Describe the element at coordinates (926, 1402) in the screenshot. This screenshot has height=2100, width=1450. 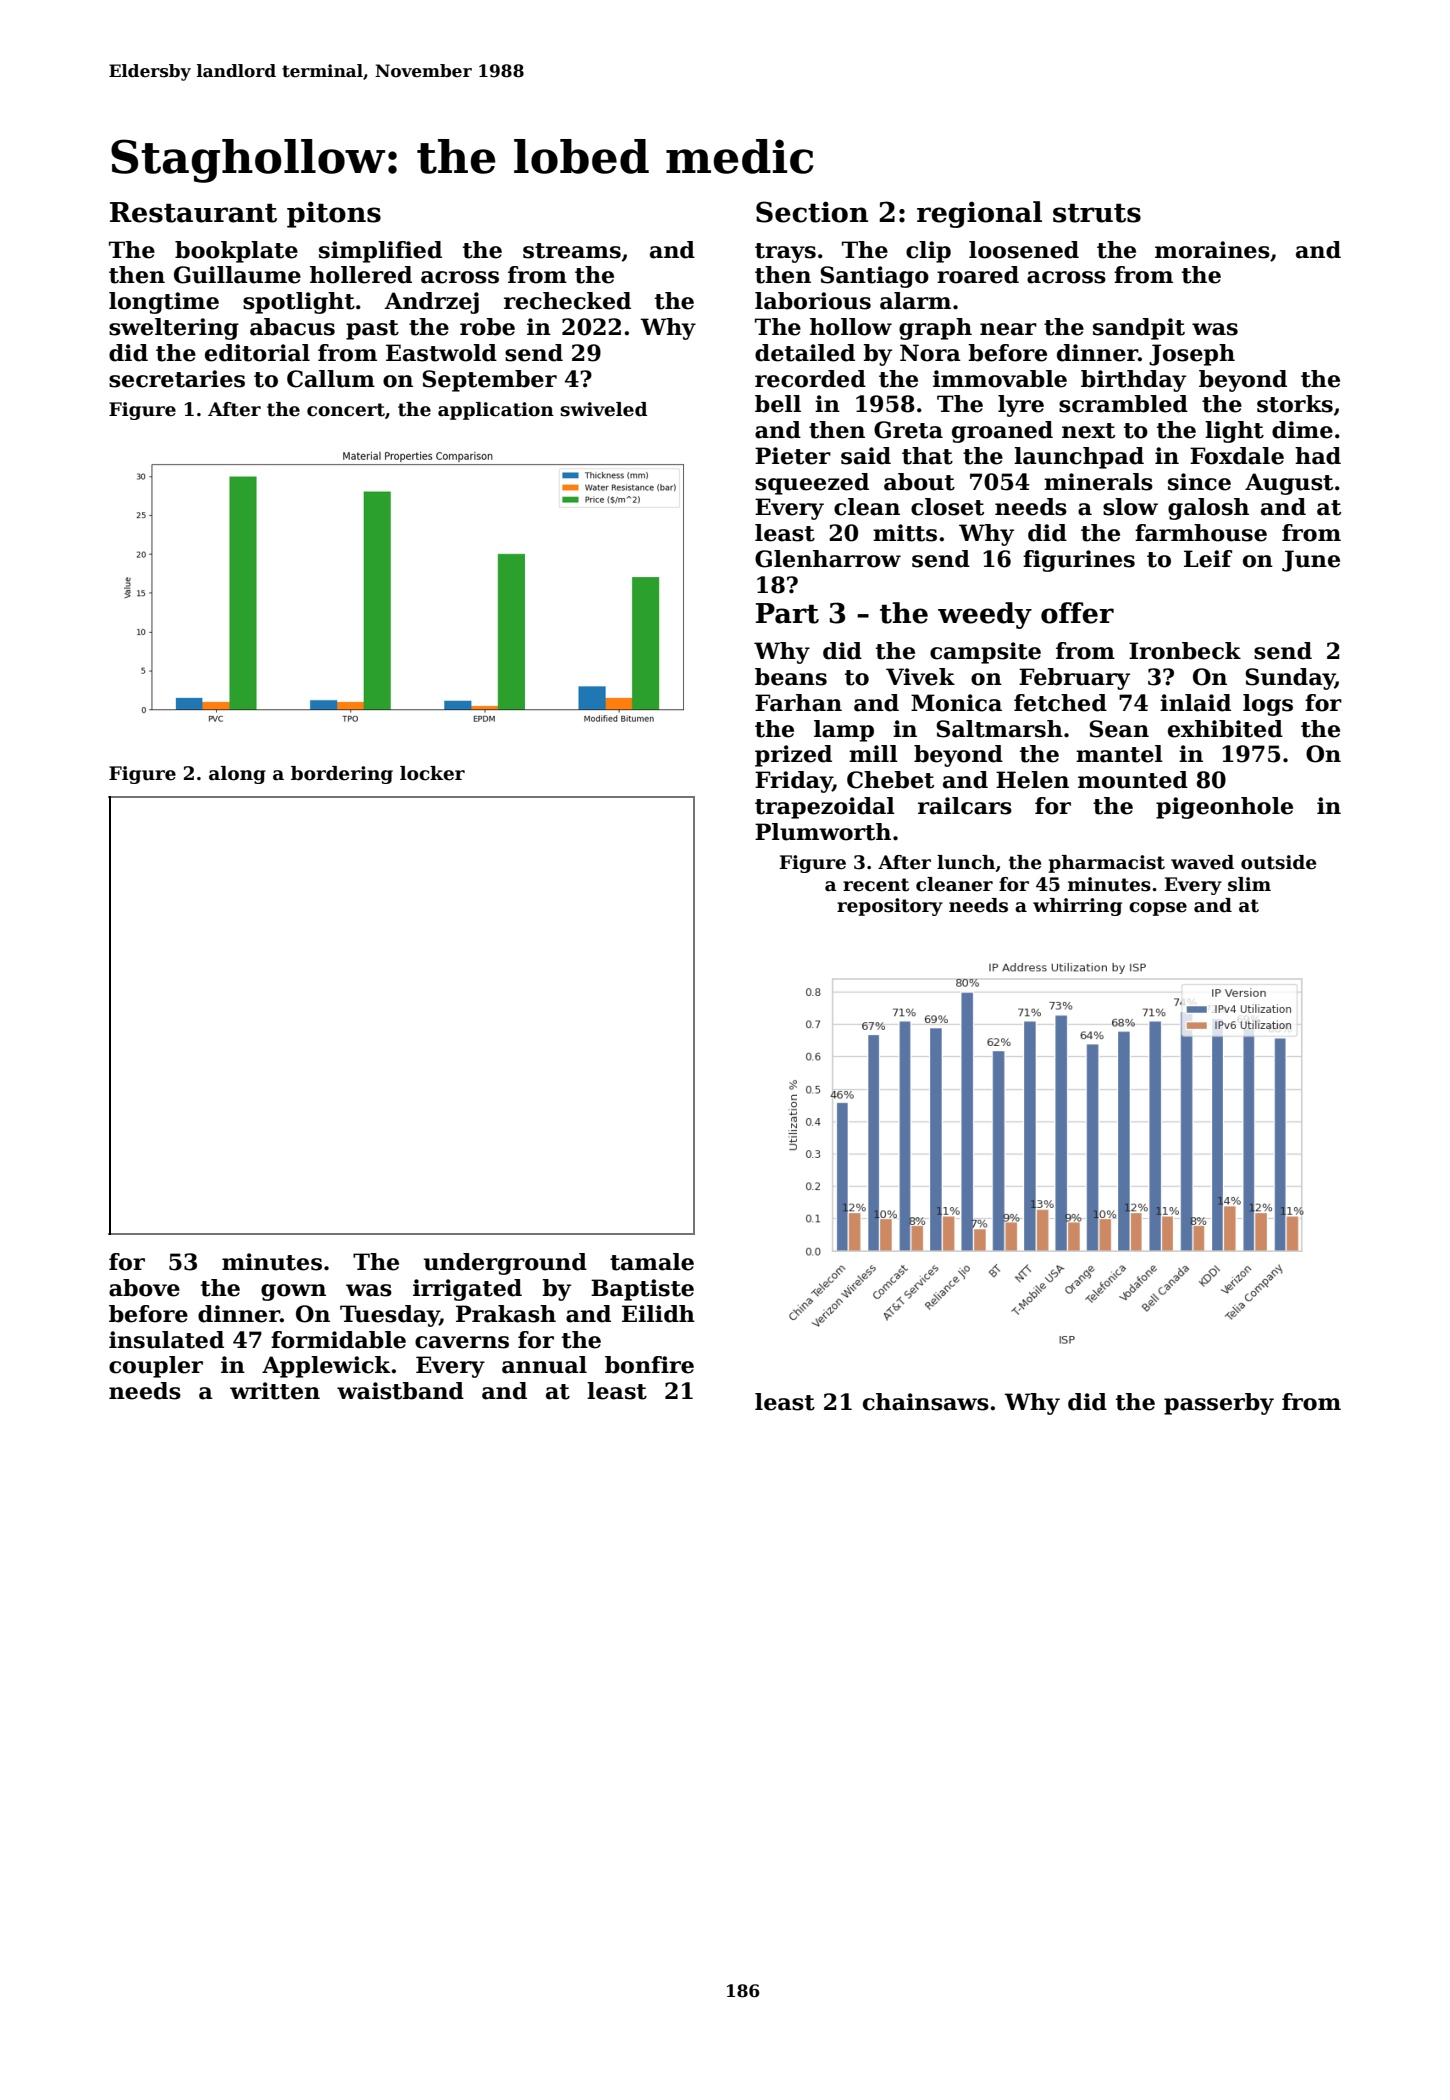
I see `chainsaws` at that location.
